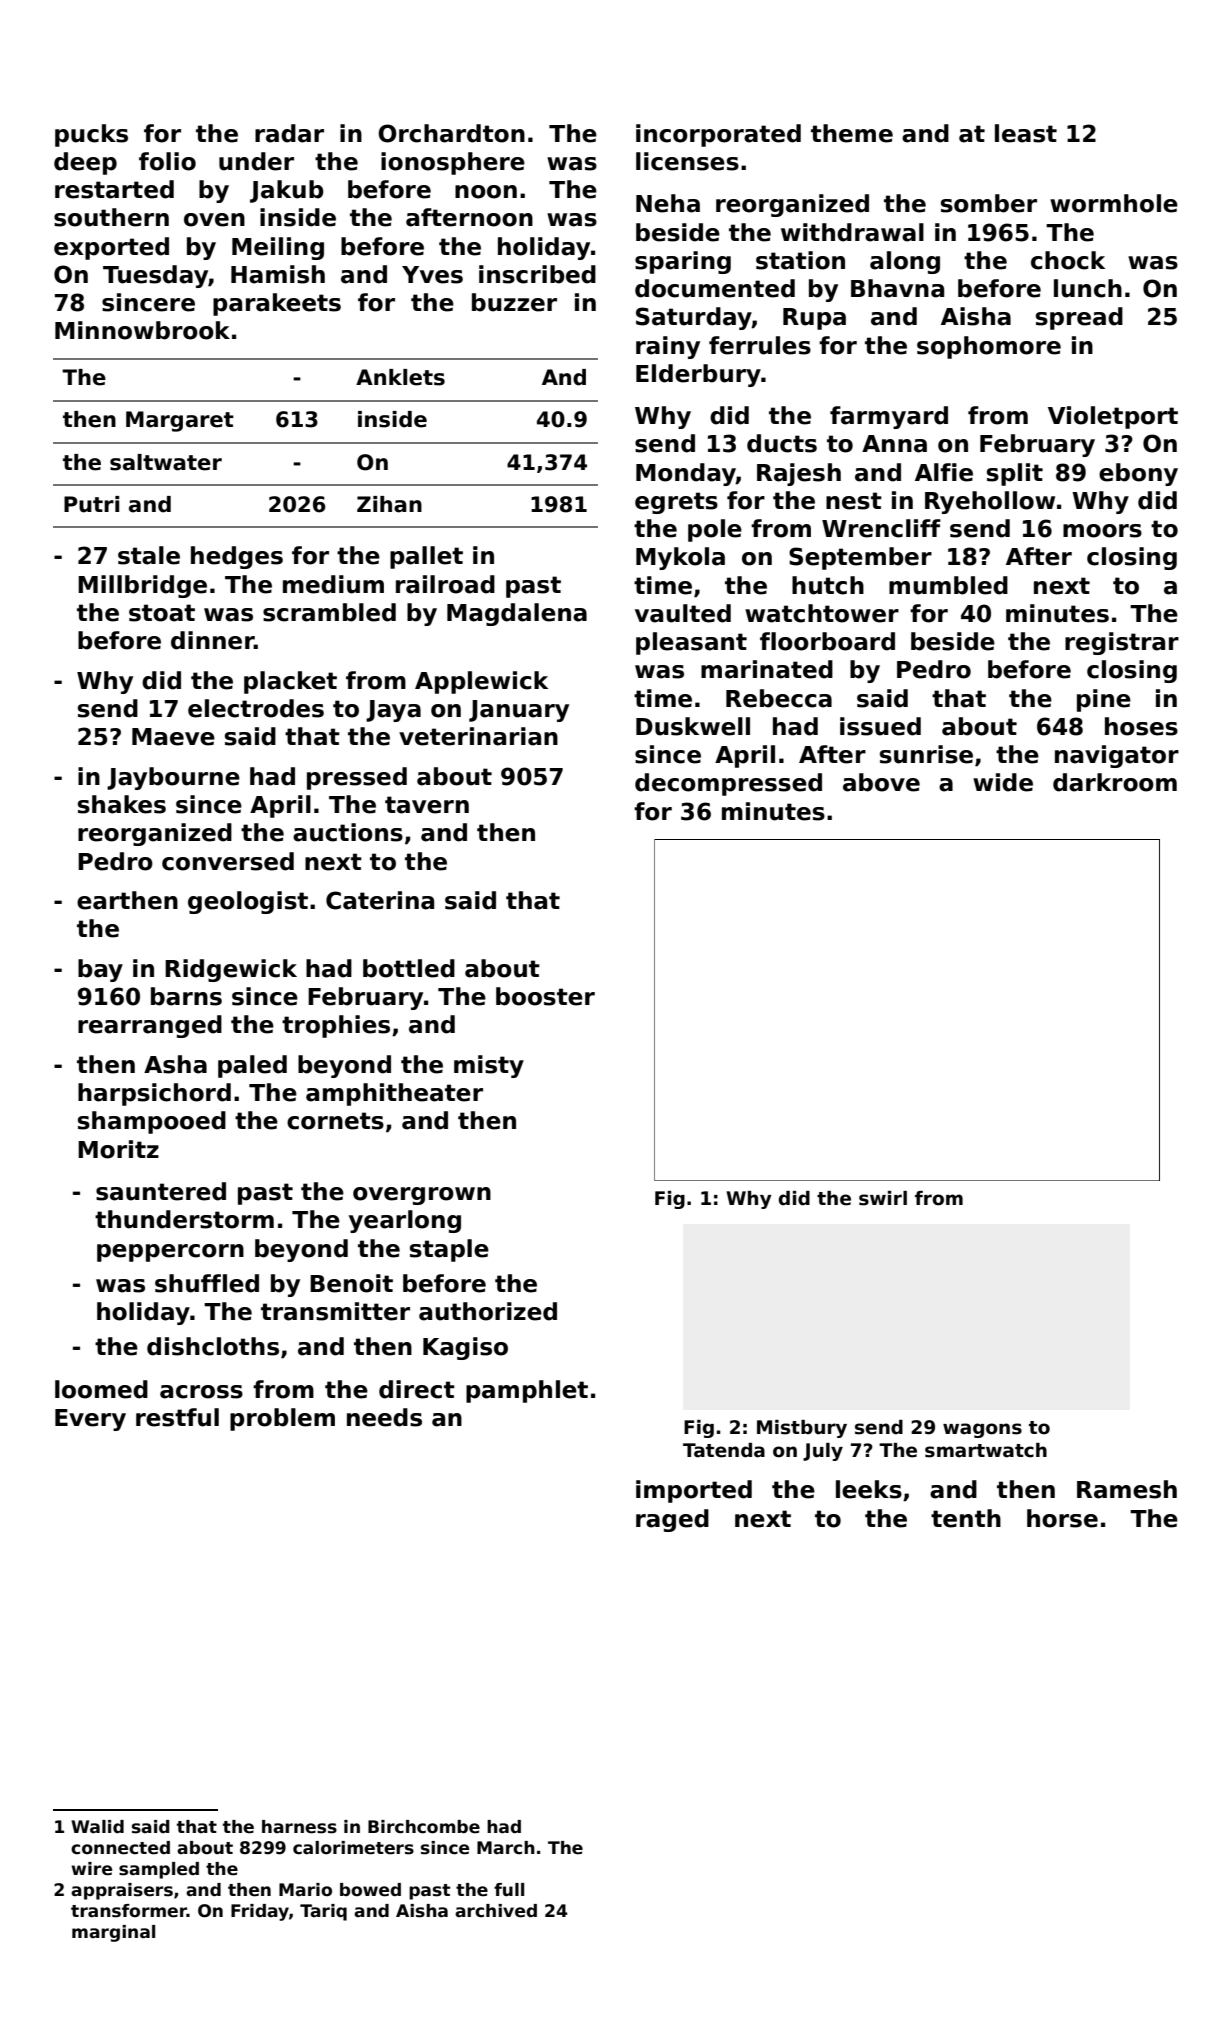 Image resolution: width=1232 pixels, height=2030 pixels. I want to click on Walid, so click(97, 1827).
